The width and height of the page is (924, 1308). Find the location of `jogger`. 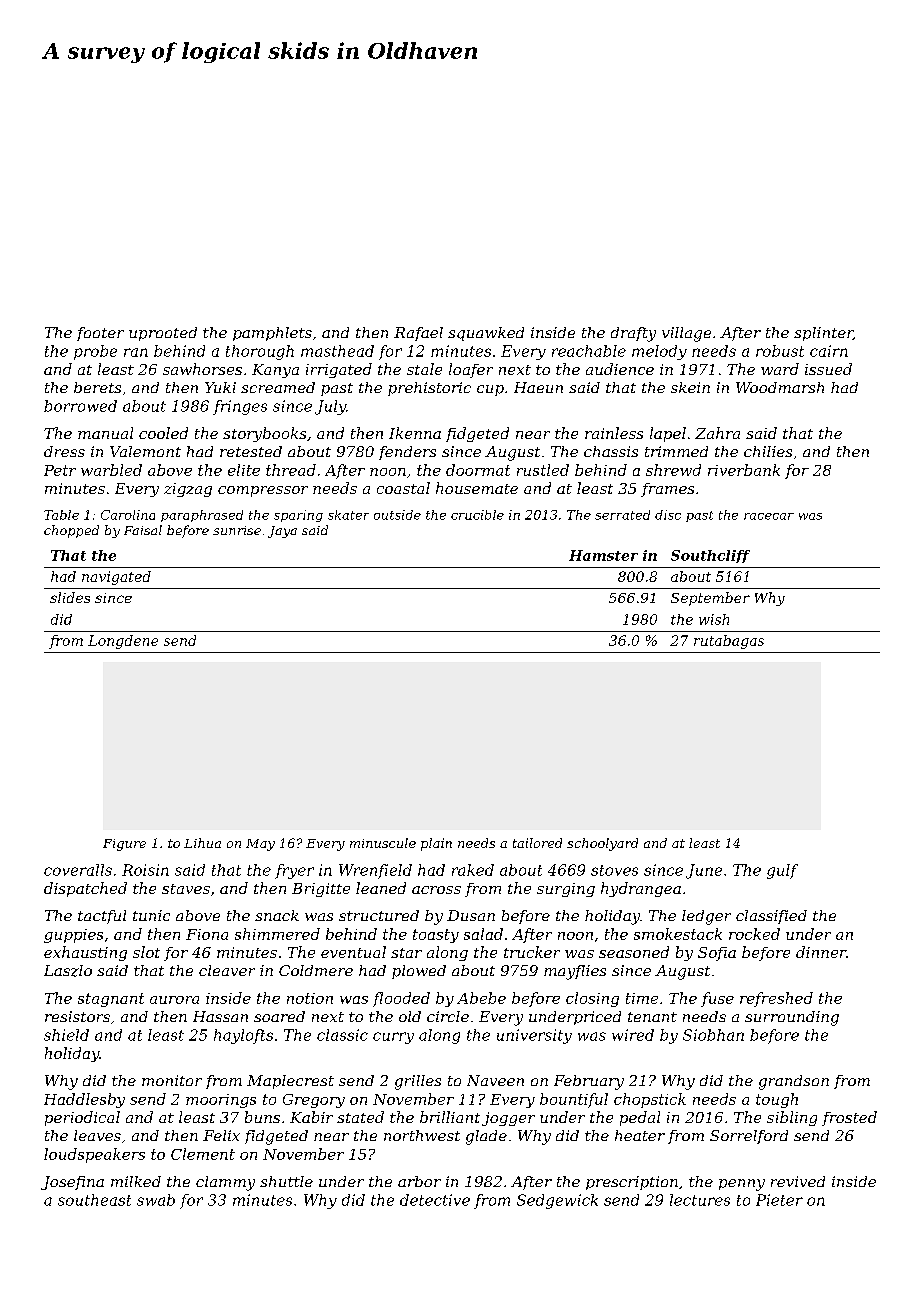

jogger is located at coordinates (508, 1119).
